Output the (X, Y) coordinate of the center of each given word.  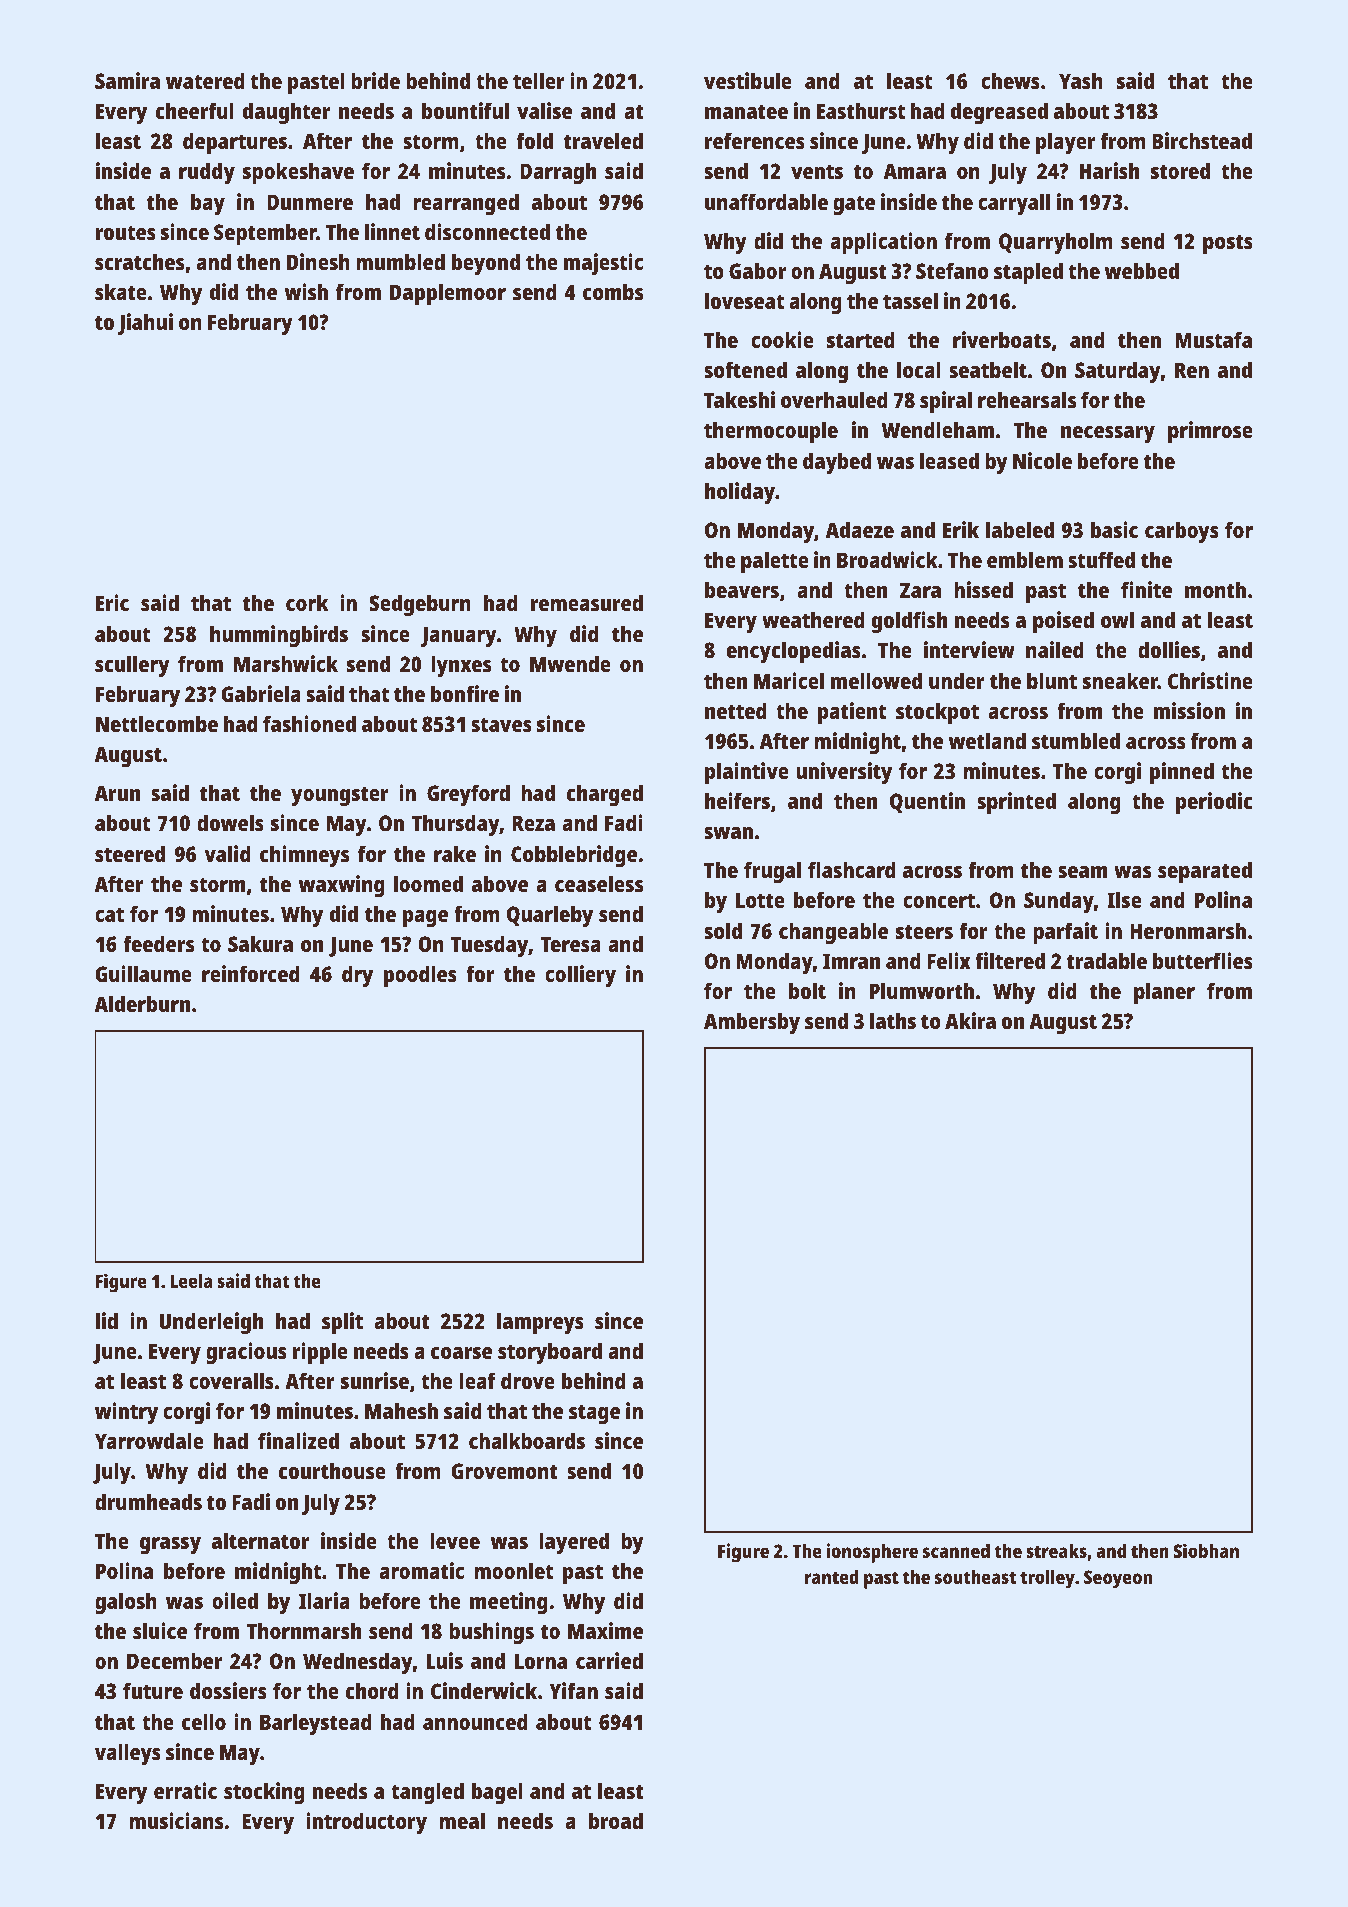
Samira (127, 80)
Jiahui (145, 324)
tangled (427, 1793)
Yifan (573, 1690)
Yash (1081, 80)
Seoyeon (1118, 1579)
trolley (1047, 1579)
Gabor (757, 270)
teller (539, 80)
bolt (807, 990)
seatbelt (988, 369)
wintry (126, 1413)
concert (939, 900)
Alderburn (142, 1003)
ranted (832, 1577)
